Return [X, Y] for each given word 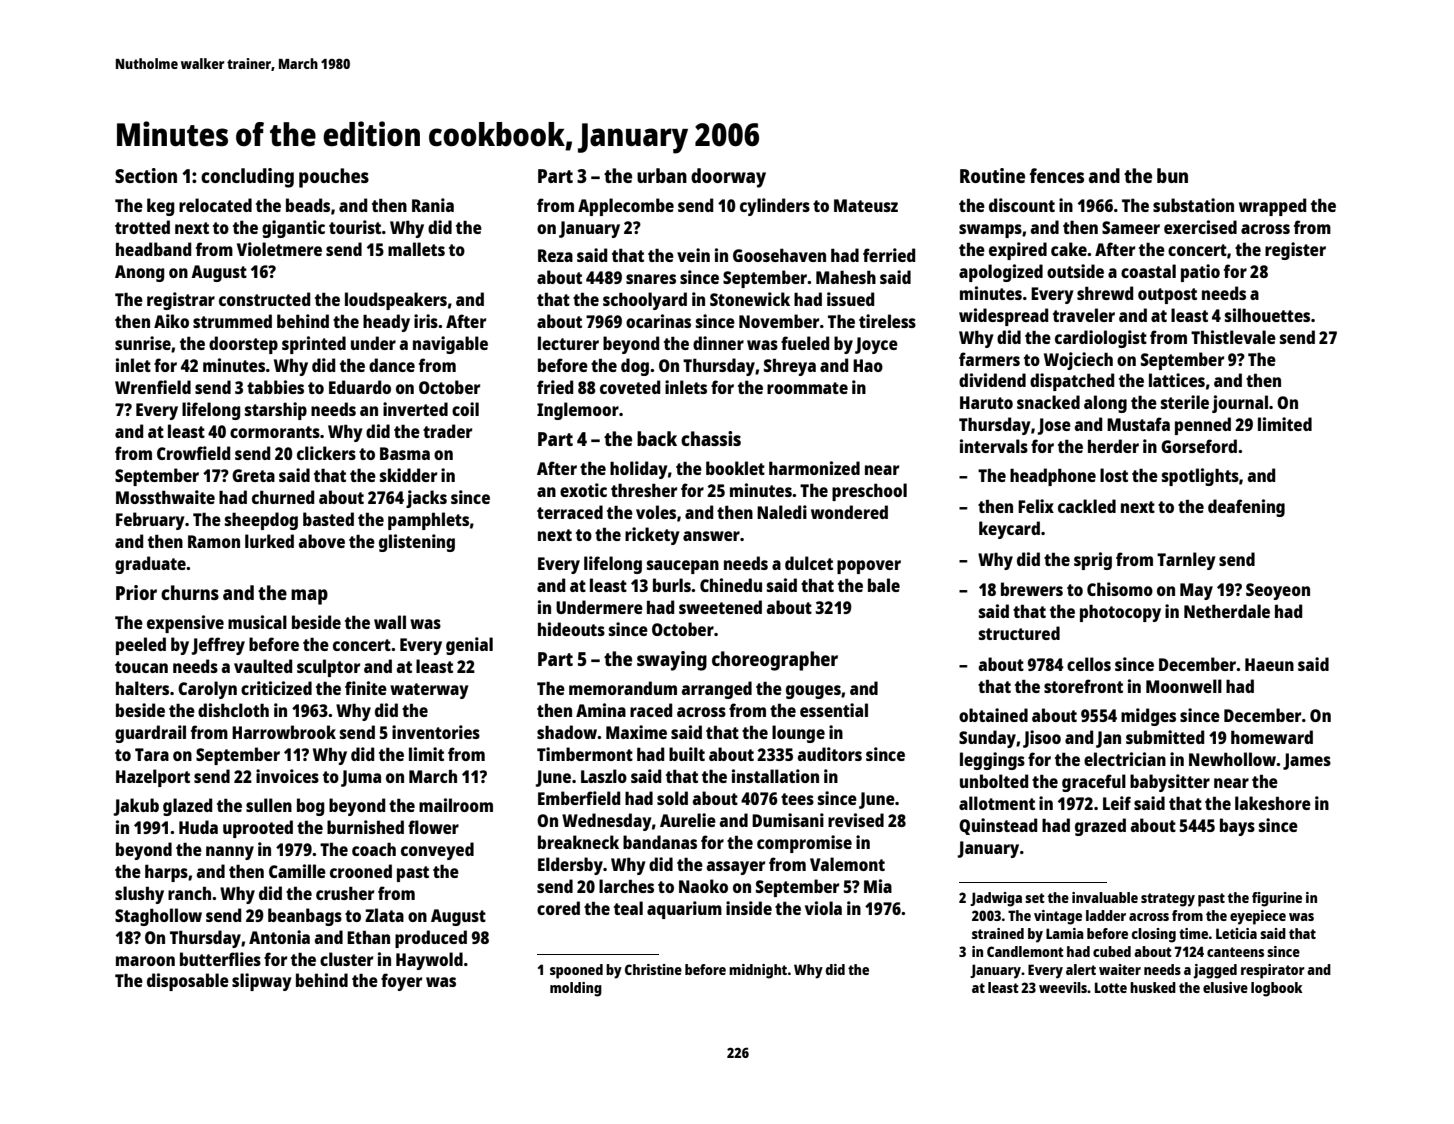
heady [386, 323]
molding [576, 989]
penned [1203, 426]
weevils [1063, 987]
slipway [262, 982]
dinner [718, 343]
